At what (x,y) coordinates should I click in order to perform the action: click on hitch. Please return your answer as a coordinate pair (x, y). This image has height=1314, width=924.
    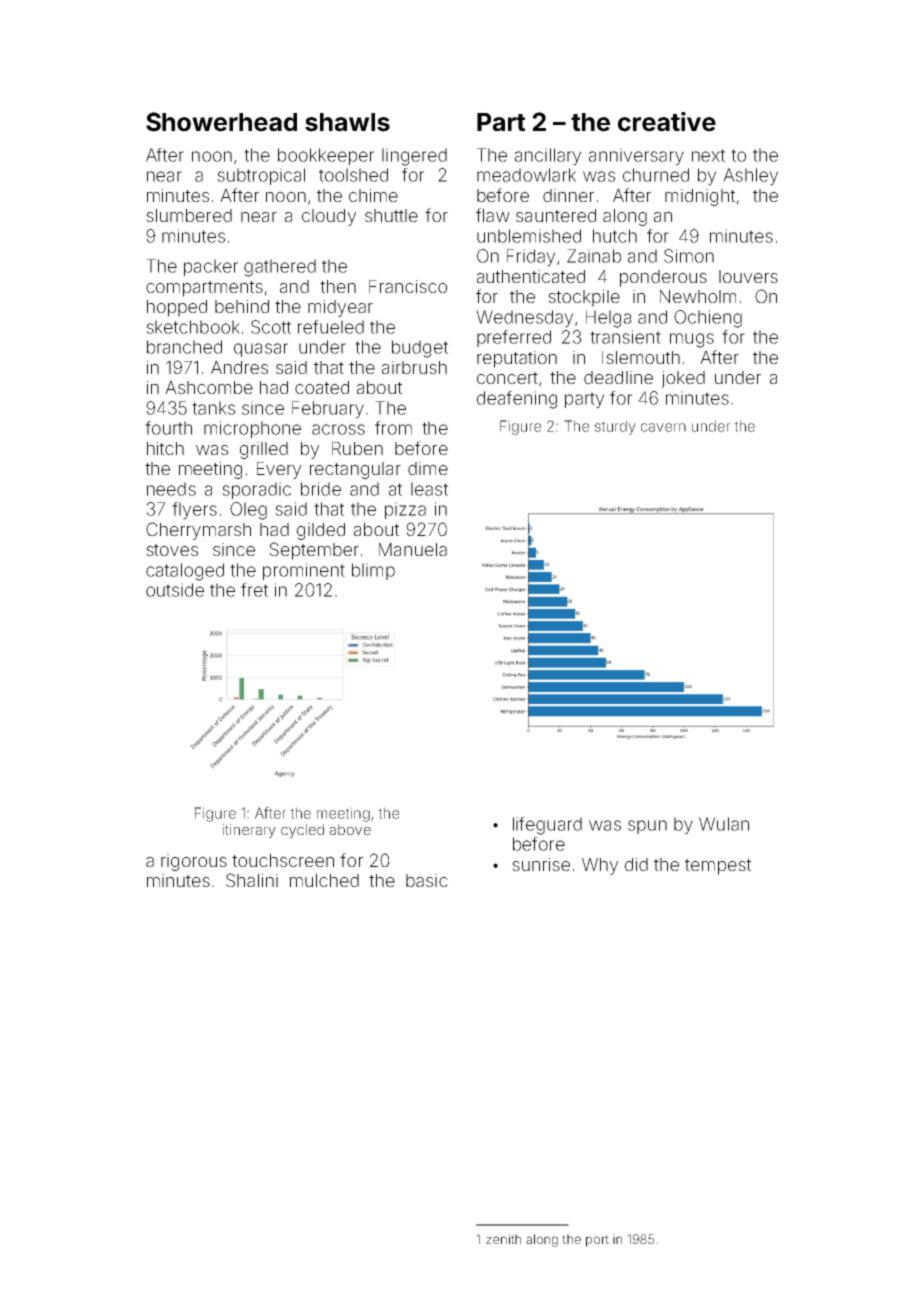
    Looking at the image, I should click on (165, 448).
